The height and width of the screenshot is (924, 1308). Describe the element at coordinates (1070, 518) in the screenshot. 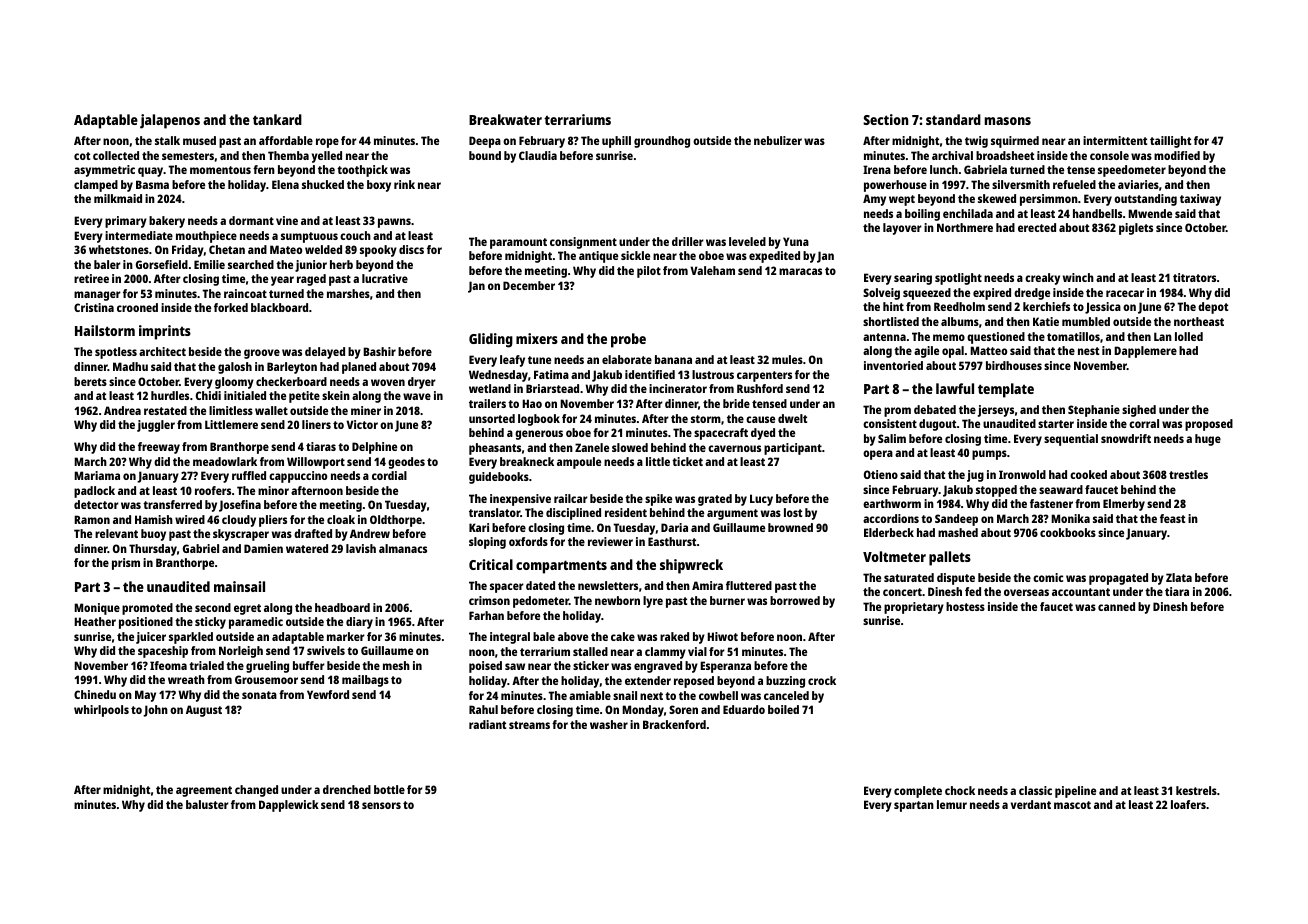

I see `Monika` at that location.
